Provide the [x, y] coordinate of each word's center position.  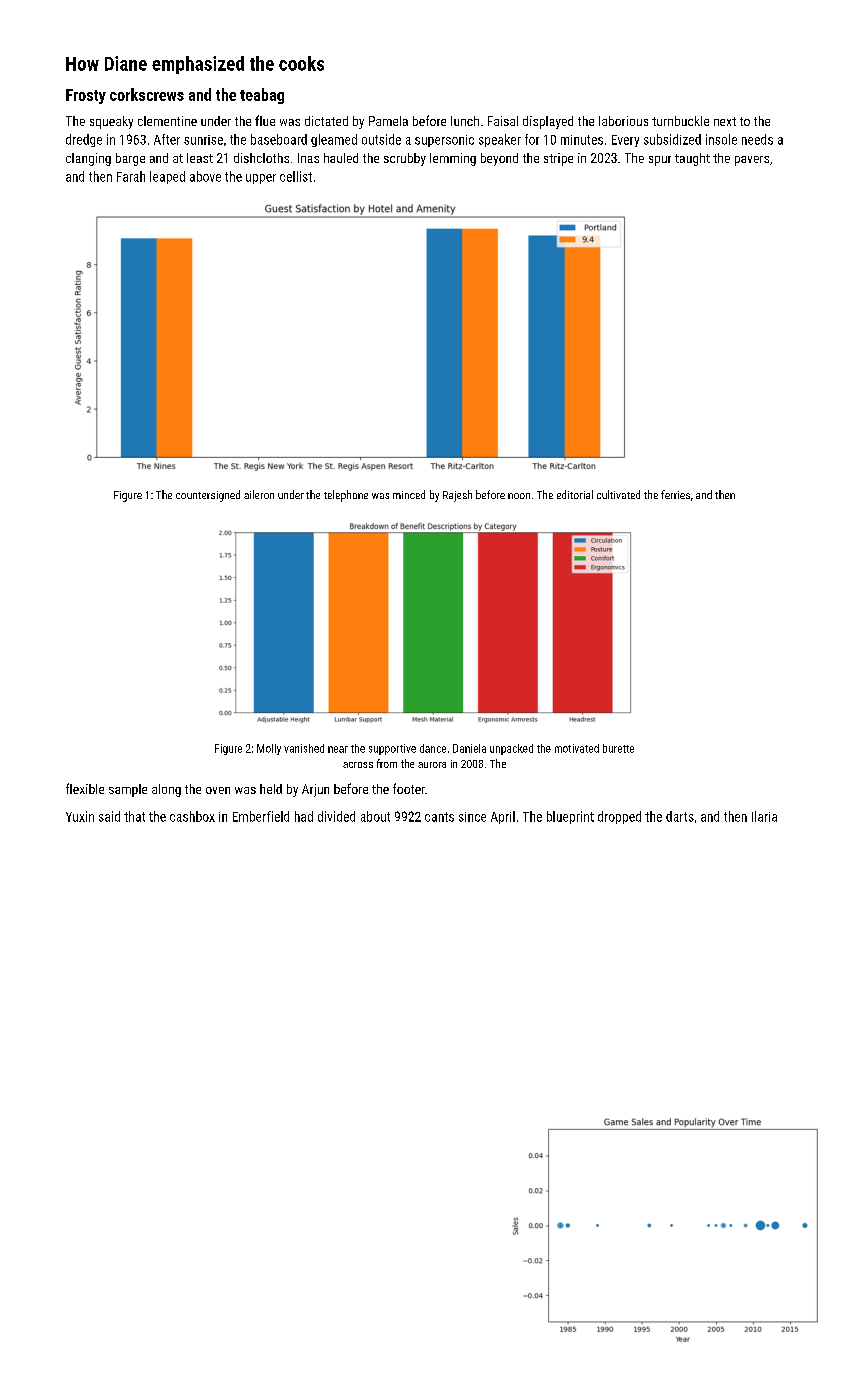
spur [660, 161]
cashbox [192, 816]
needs [757, 139]
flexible [85, 788]
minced [409, 494]
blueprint [570, 817]
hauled [341, 158]
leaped [167, 177]
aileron [259, 494]
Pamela [388, 121]
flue [265, 120]
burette [618, 748]
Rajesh [457, 496]
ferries [675, 494]
